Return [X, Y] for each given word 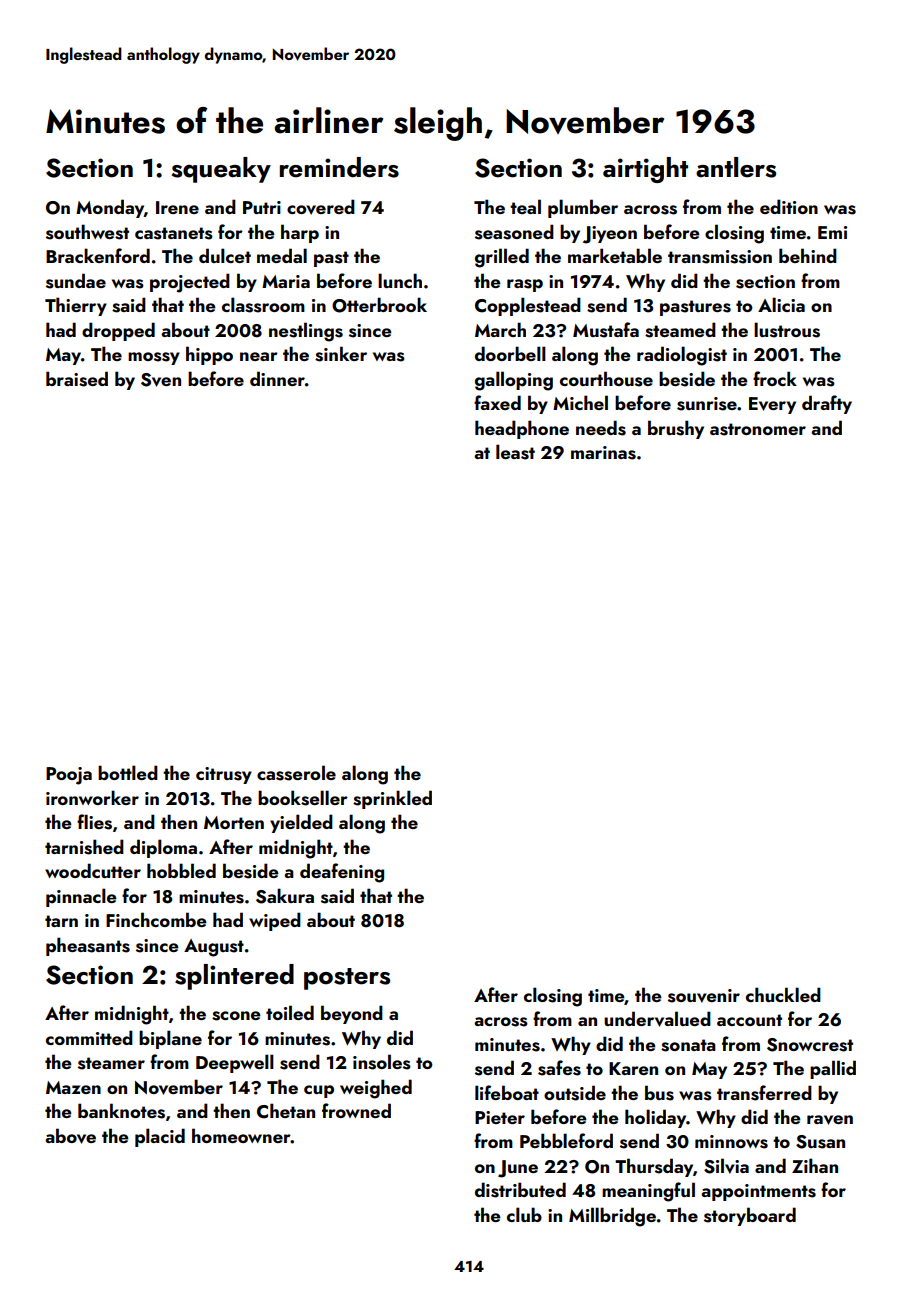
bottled [128, 772]
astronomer [758, 429]
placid [160, 1137]
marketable [615, 255]
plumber [583, 208]
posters [347, 979]
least [515, 452]
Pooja [69, 776]
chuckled [783, 994]
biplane [170, 1039]
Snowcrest [810, 1045]
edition [789, 206]
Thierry [76, 306]
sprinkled [392, 799]
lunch [400, 280]
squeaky [221, 170]
